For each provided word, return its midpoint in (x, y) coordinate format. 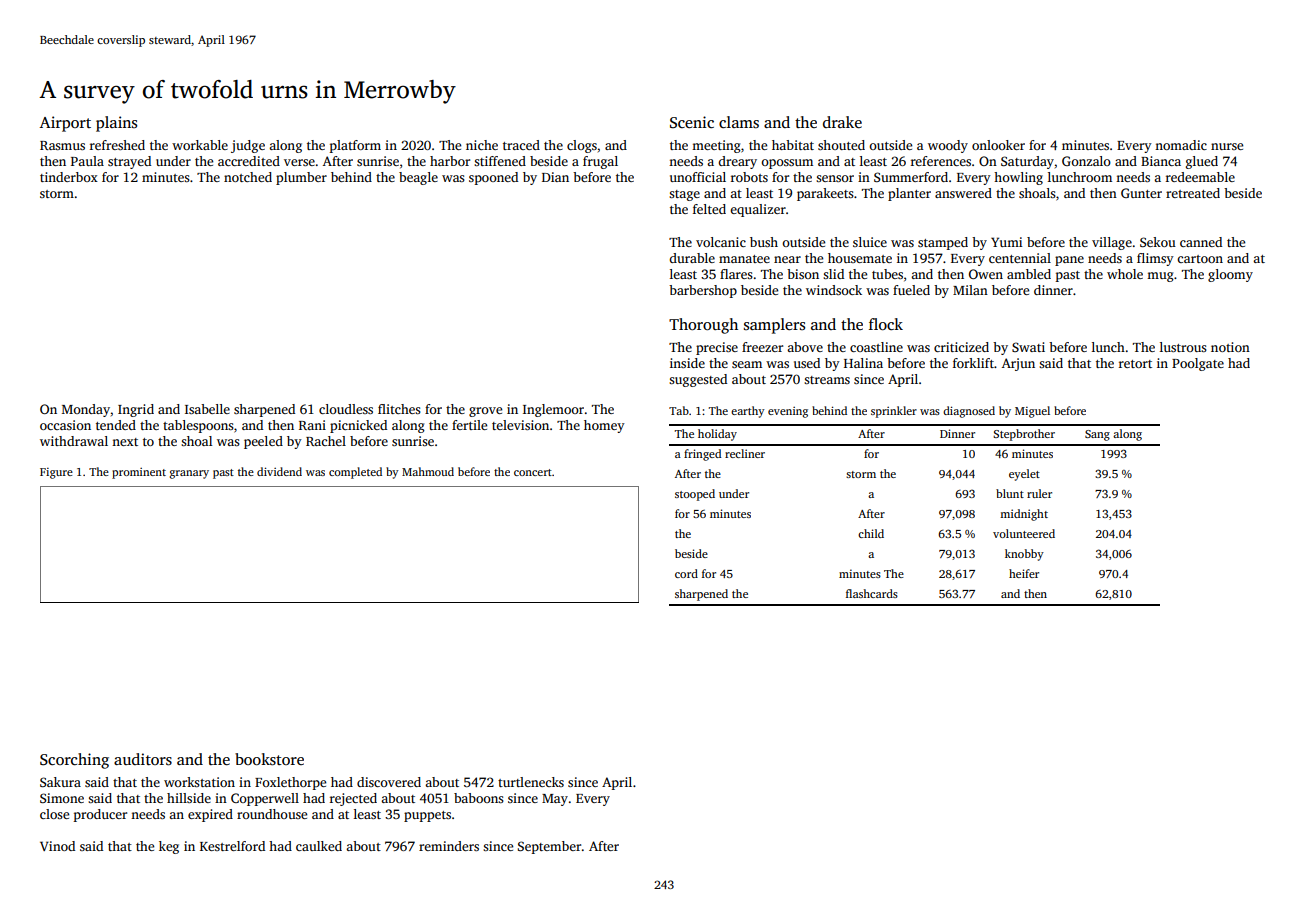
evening (788, 412)
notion (1230, 347)
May (555, 800)
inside (687, 363)
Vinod (57, 846)
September (549, 847)
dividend (279, 471)
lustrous (1183, 347)
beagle (418, 178)
